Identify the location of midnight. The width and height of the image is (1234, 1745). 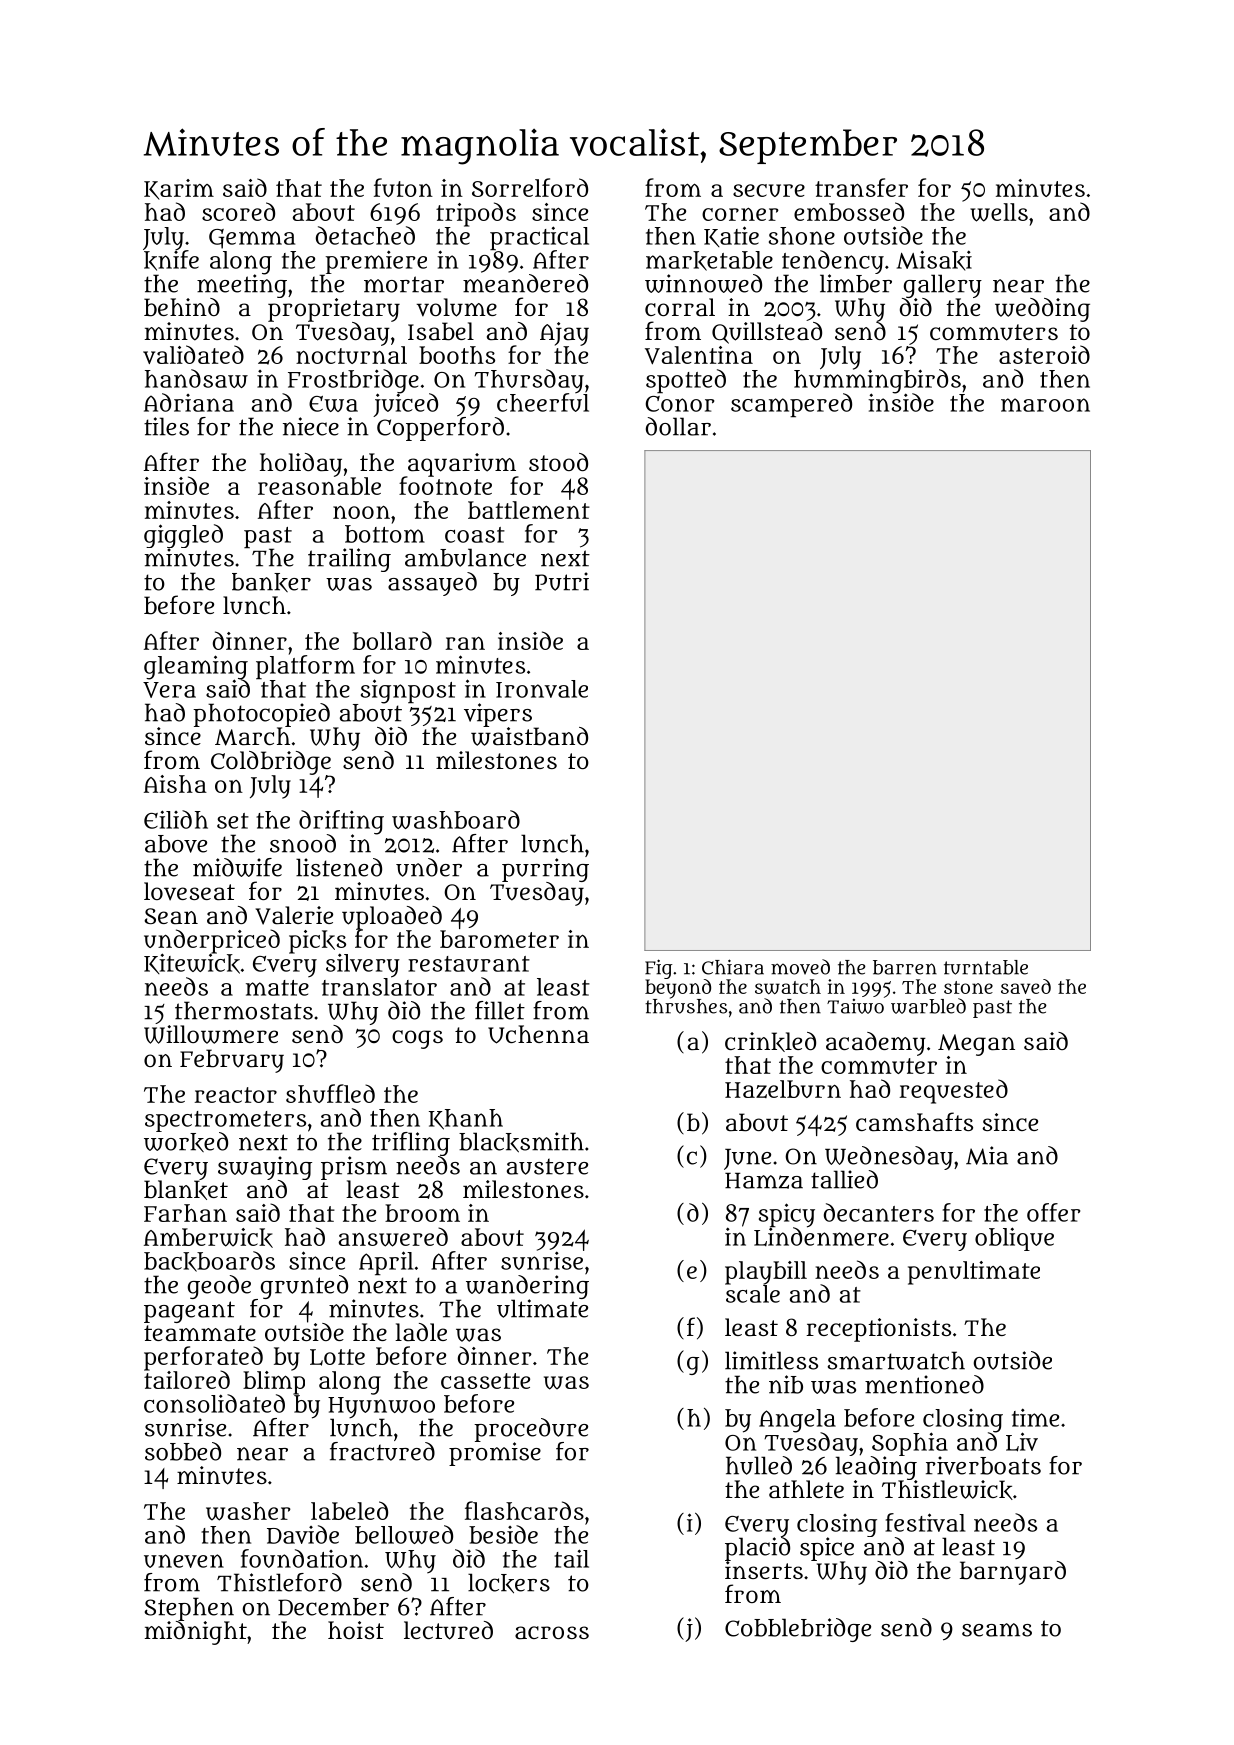
(196, 1633).
